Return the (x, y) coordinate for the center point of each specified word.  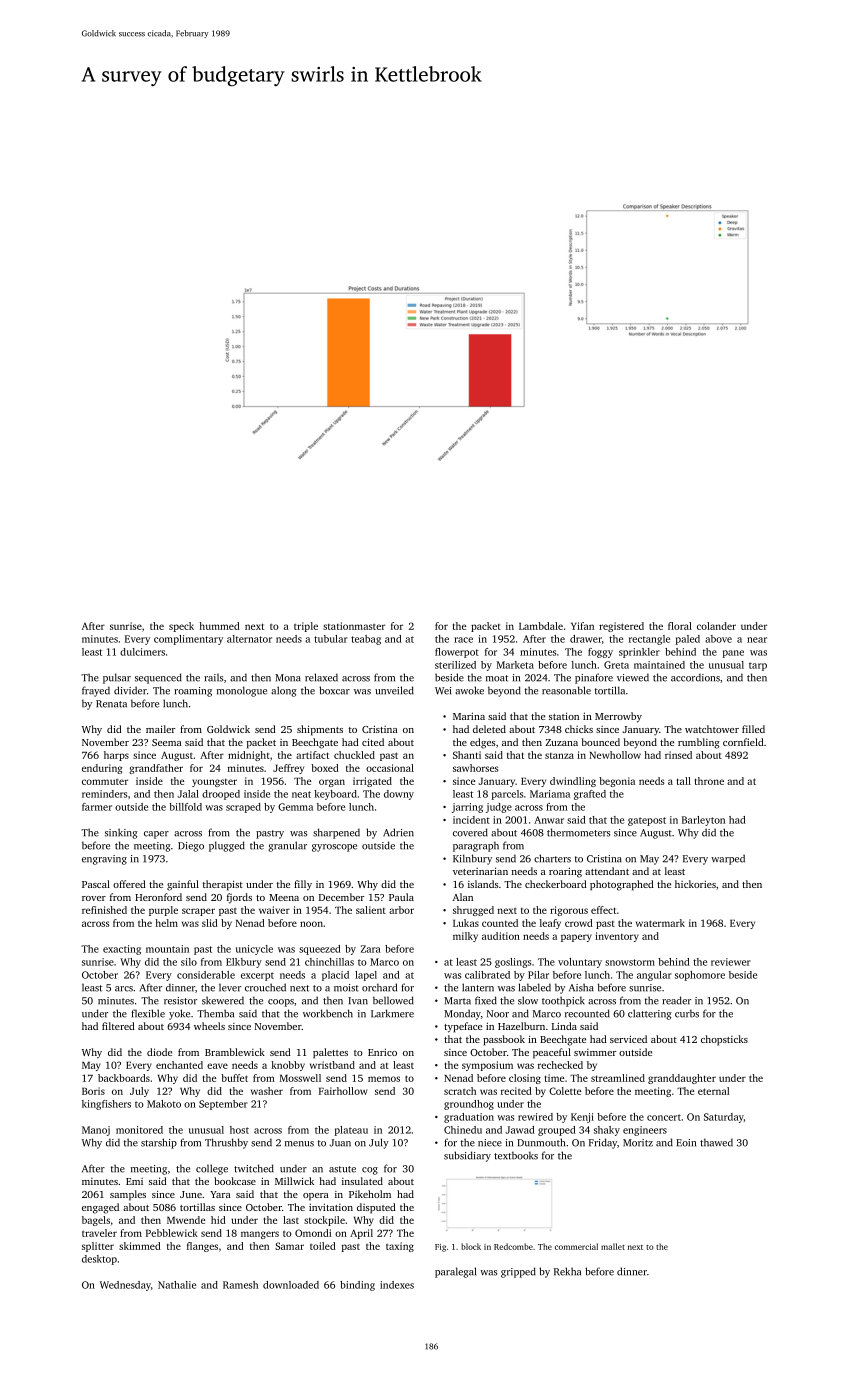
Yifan (582, 626)
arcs (124, 989)
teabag (366, 640)
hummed (219, 626)
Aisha (581, 987)
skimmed (140, 1246)
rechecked (560, 1065)
